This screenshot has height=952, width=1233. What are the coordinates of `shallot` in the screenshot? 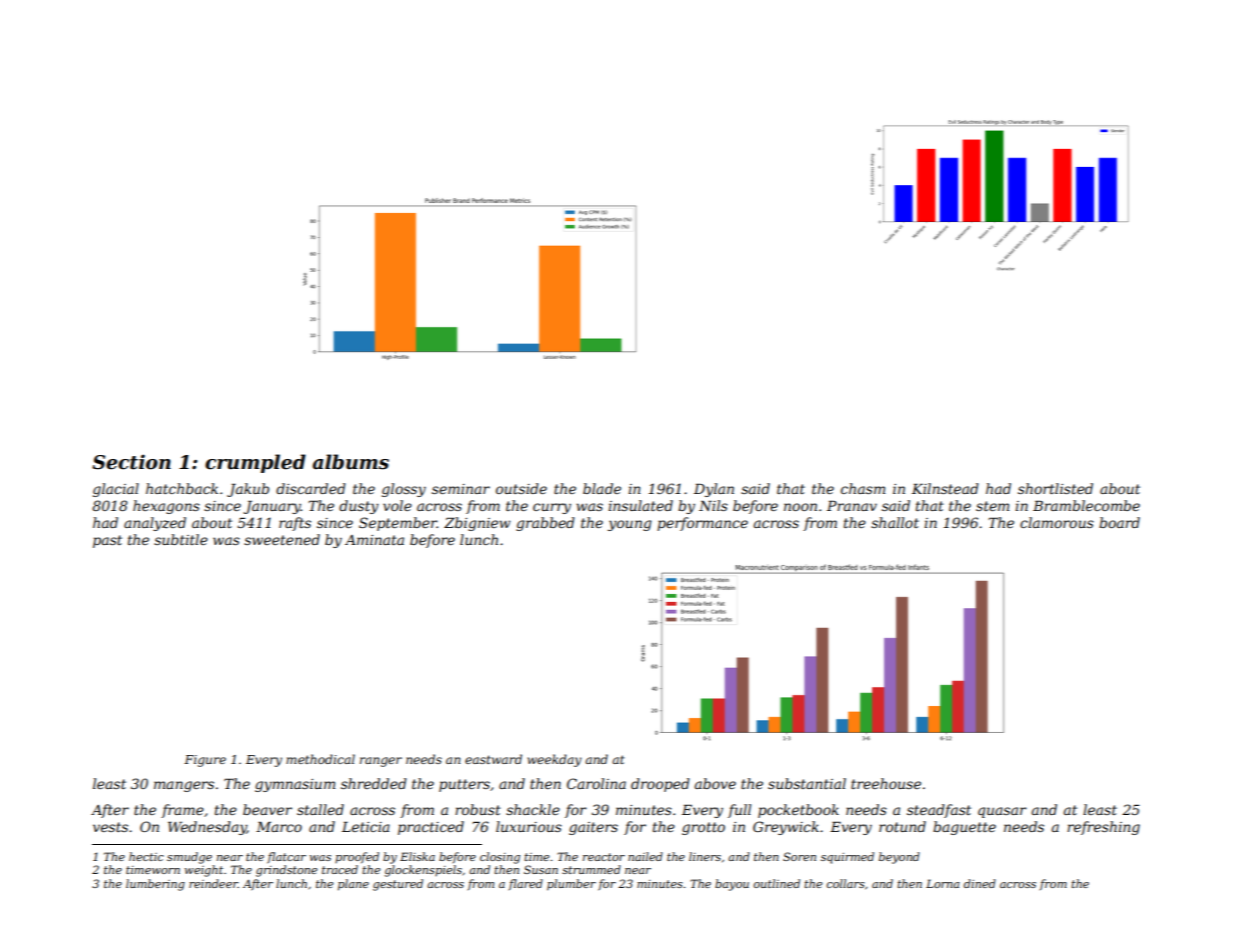 It's located at (895, 522).
